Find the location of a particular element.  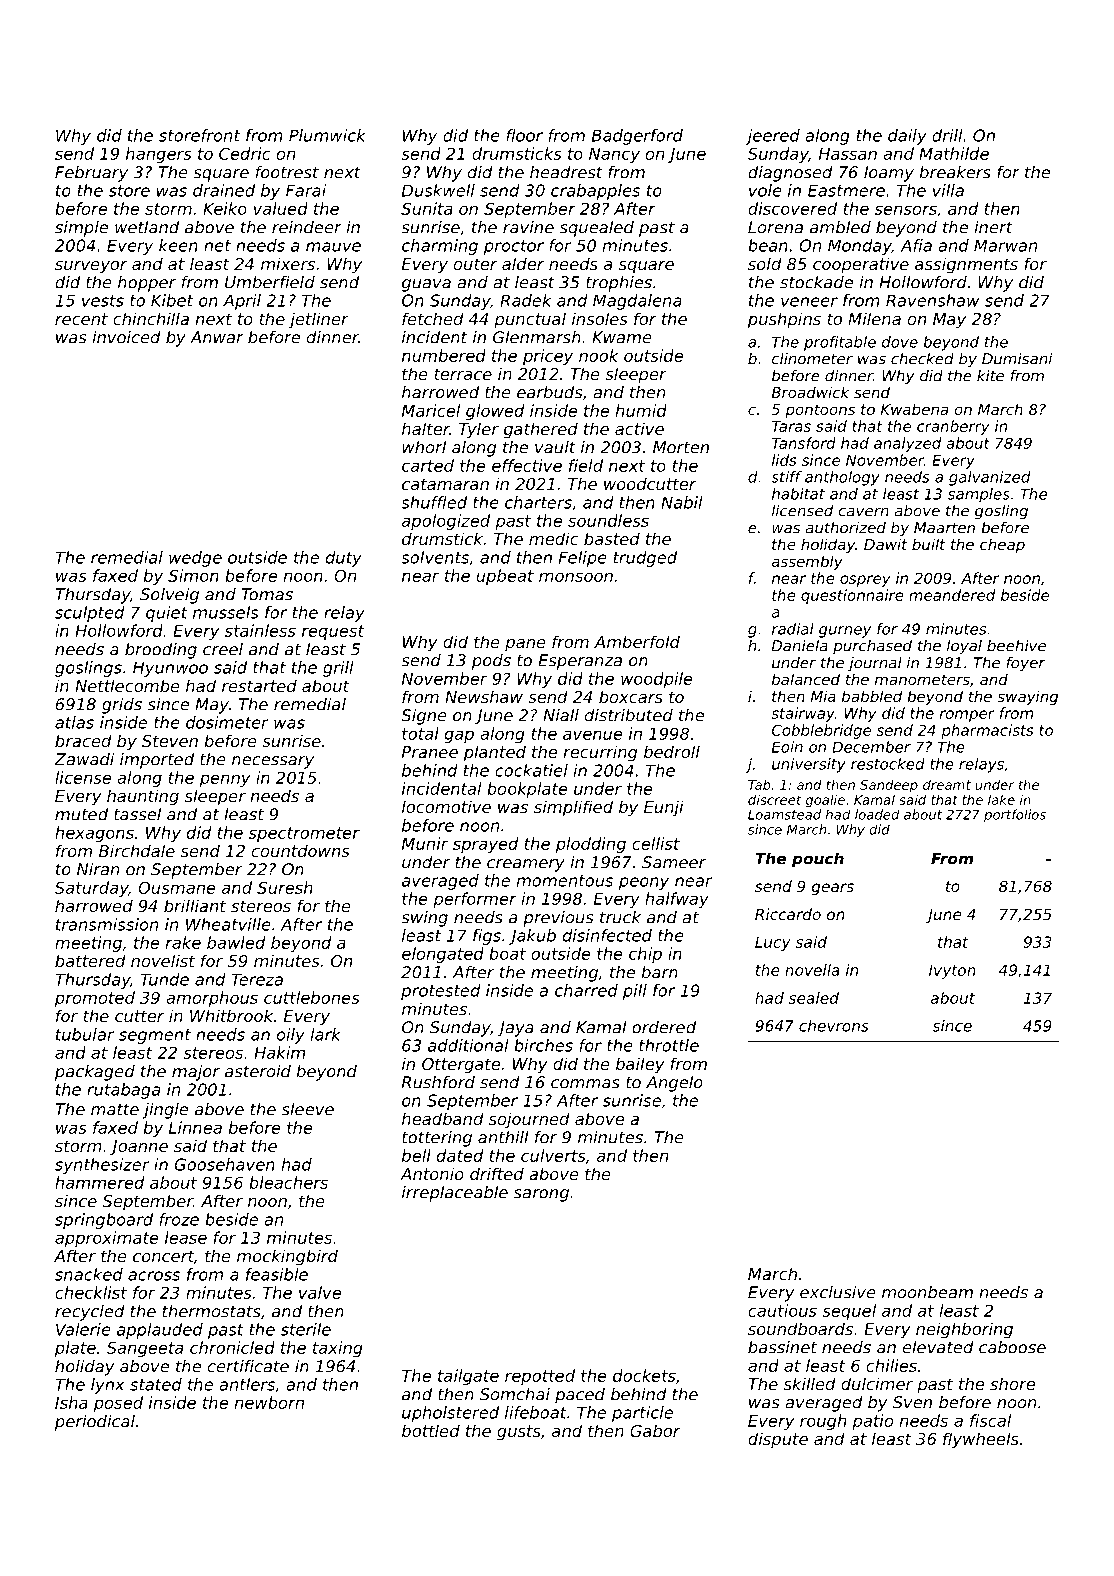

daily is located at coordinates (907, 137).
